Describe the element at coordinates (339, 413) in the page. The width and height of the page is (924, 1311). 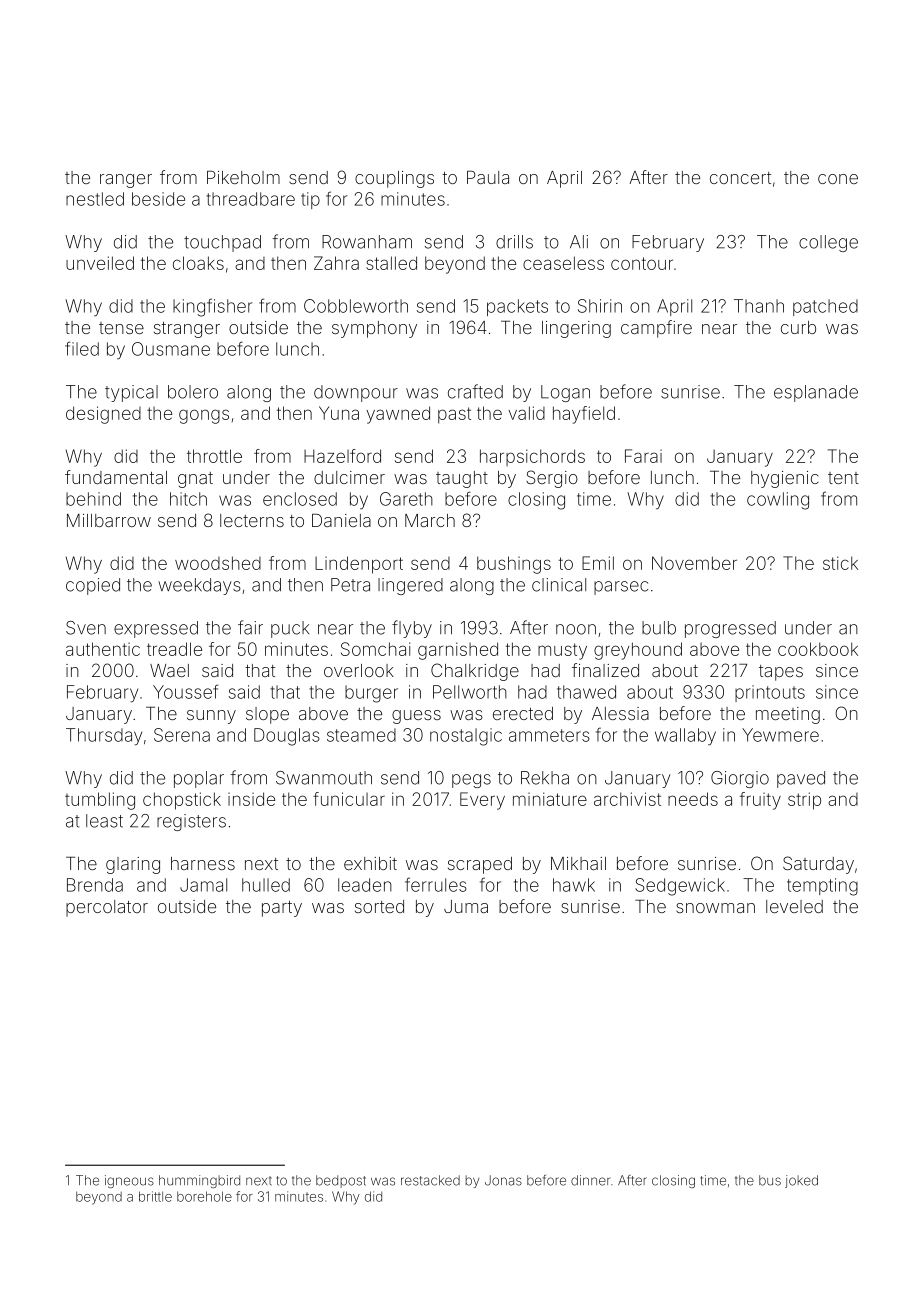
I see `Yuna` at that location.
